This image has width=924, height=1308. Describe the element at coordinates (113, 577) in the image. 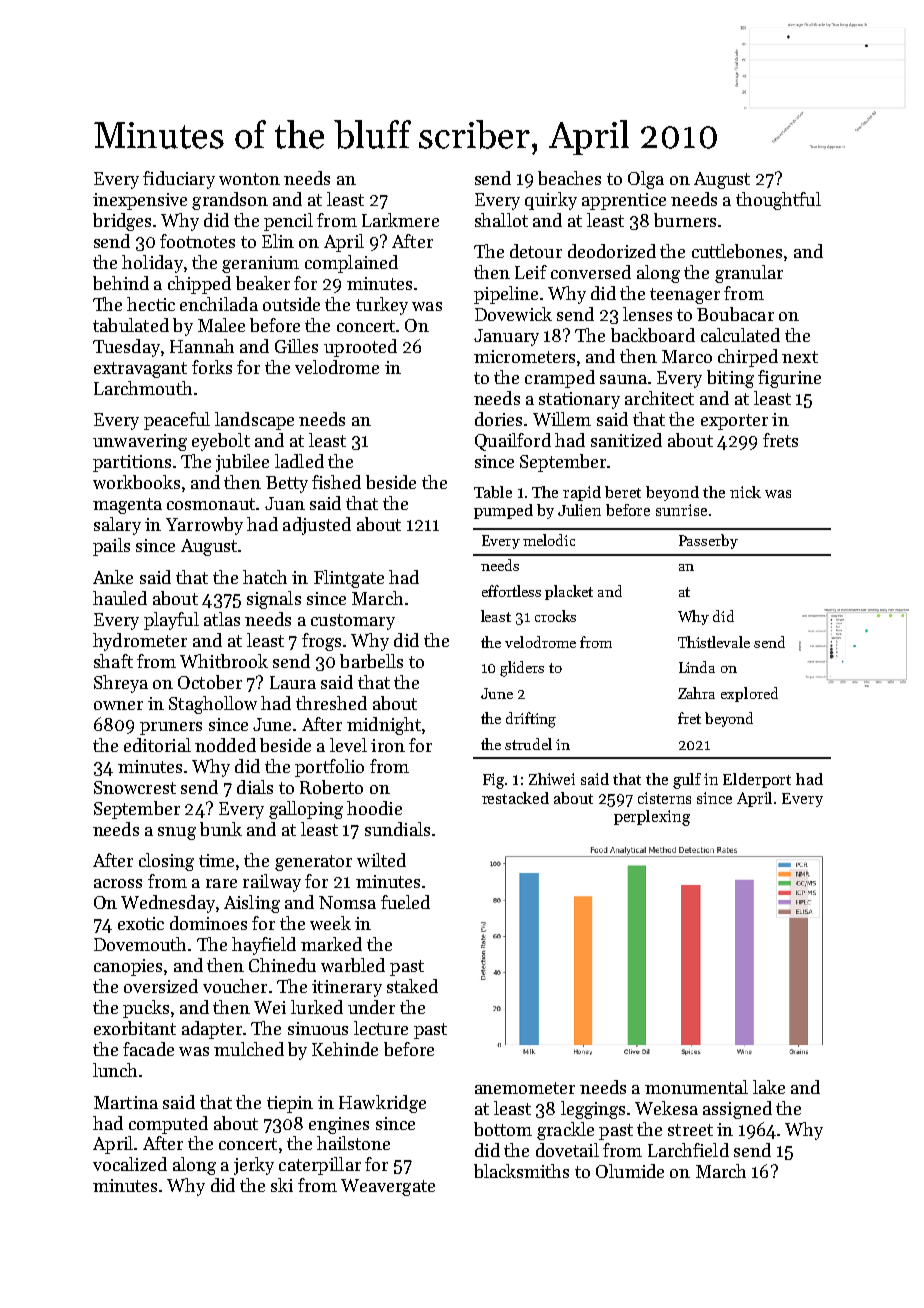

I see `Anke` at that location.
